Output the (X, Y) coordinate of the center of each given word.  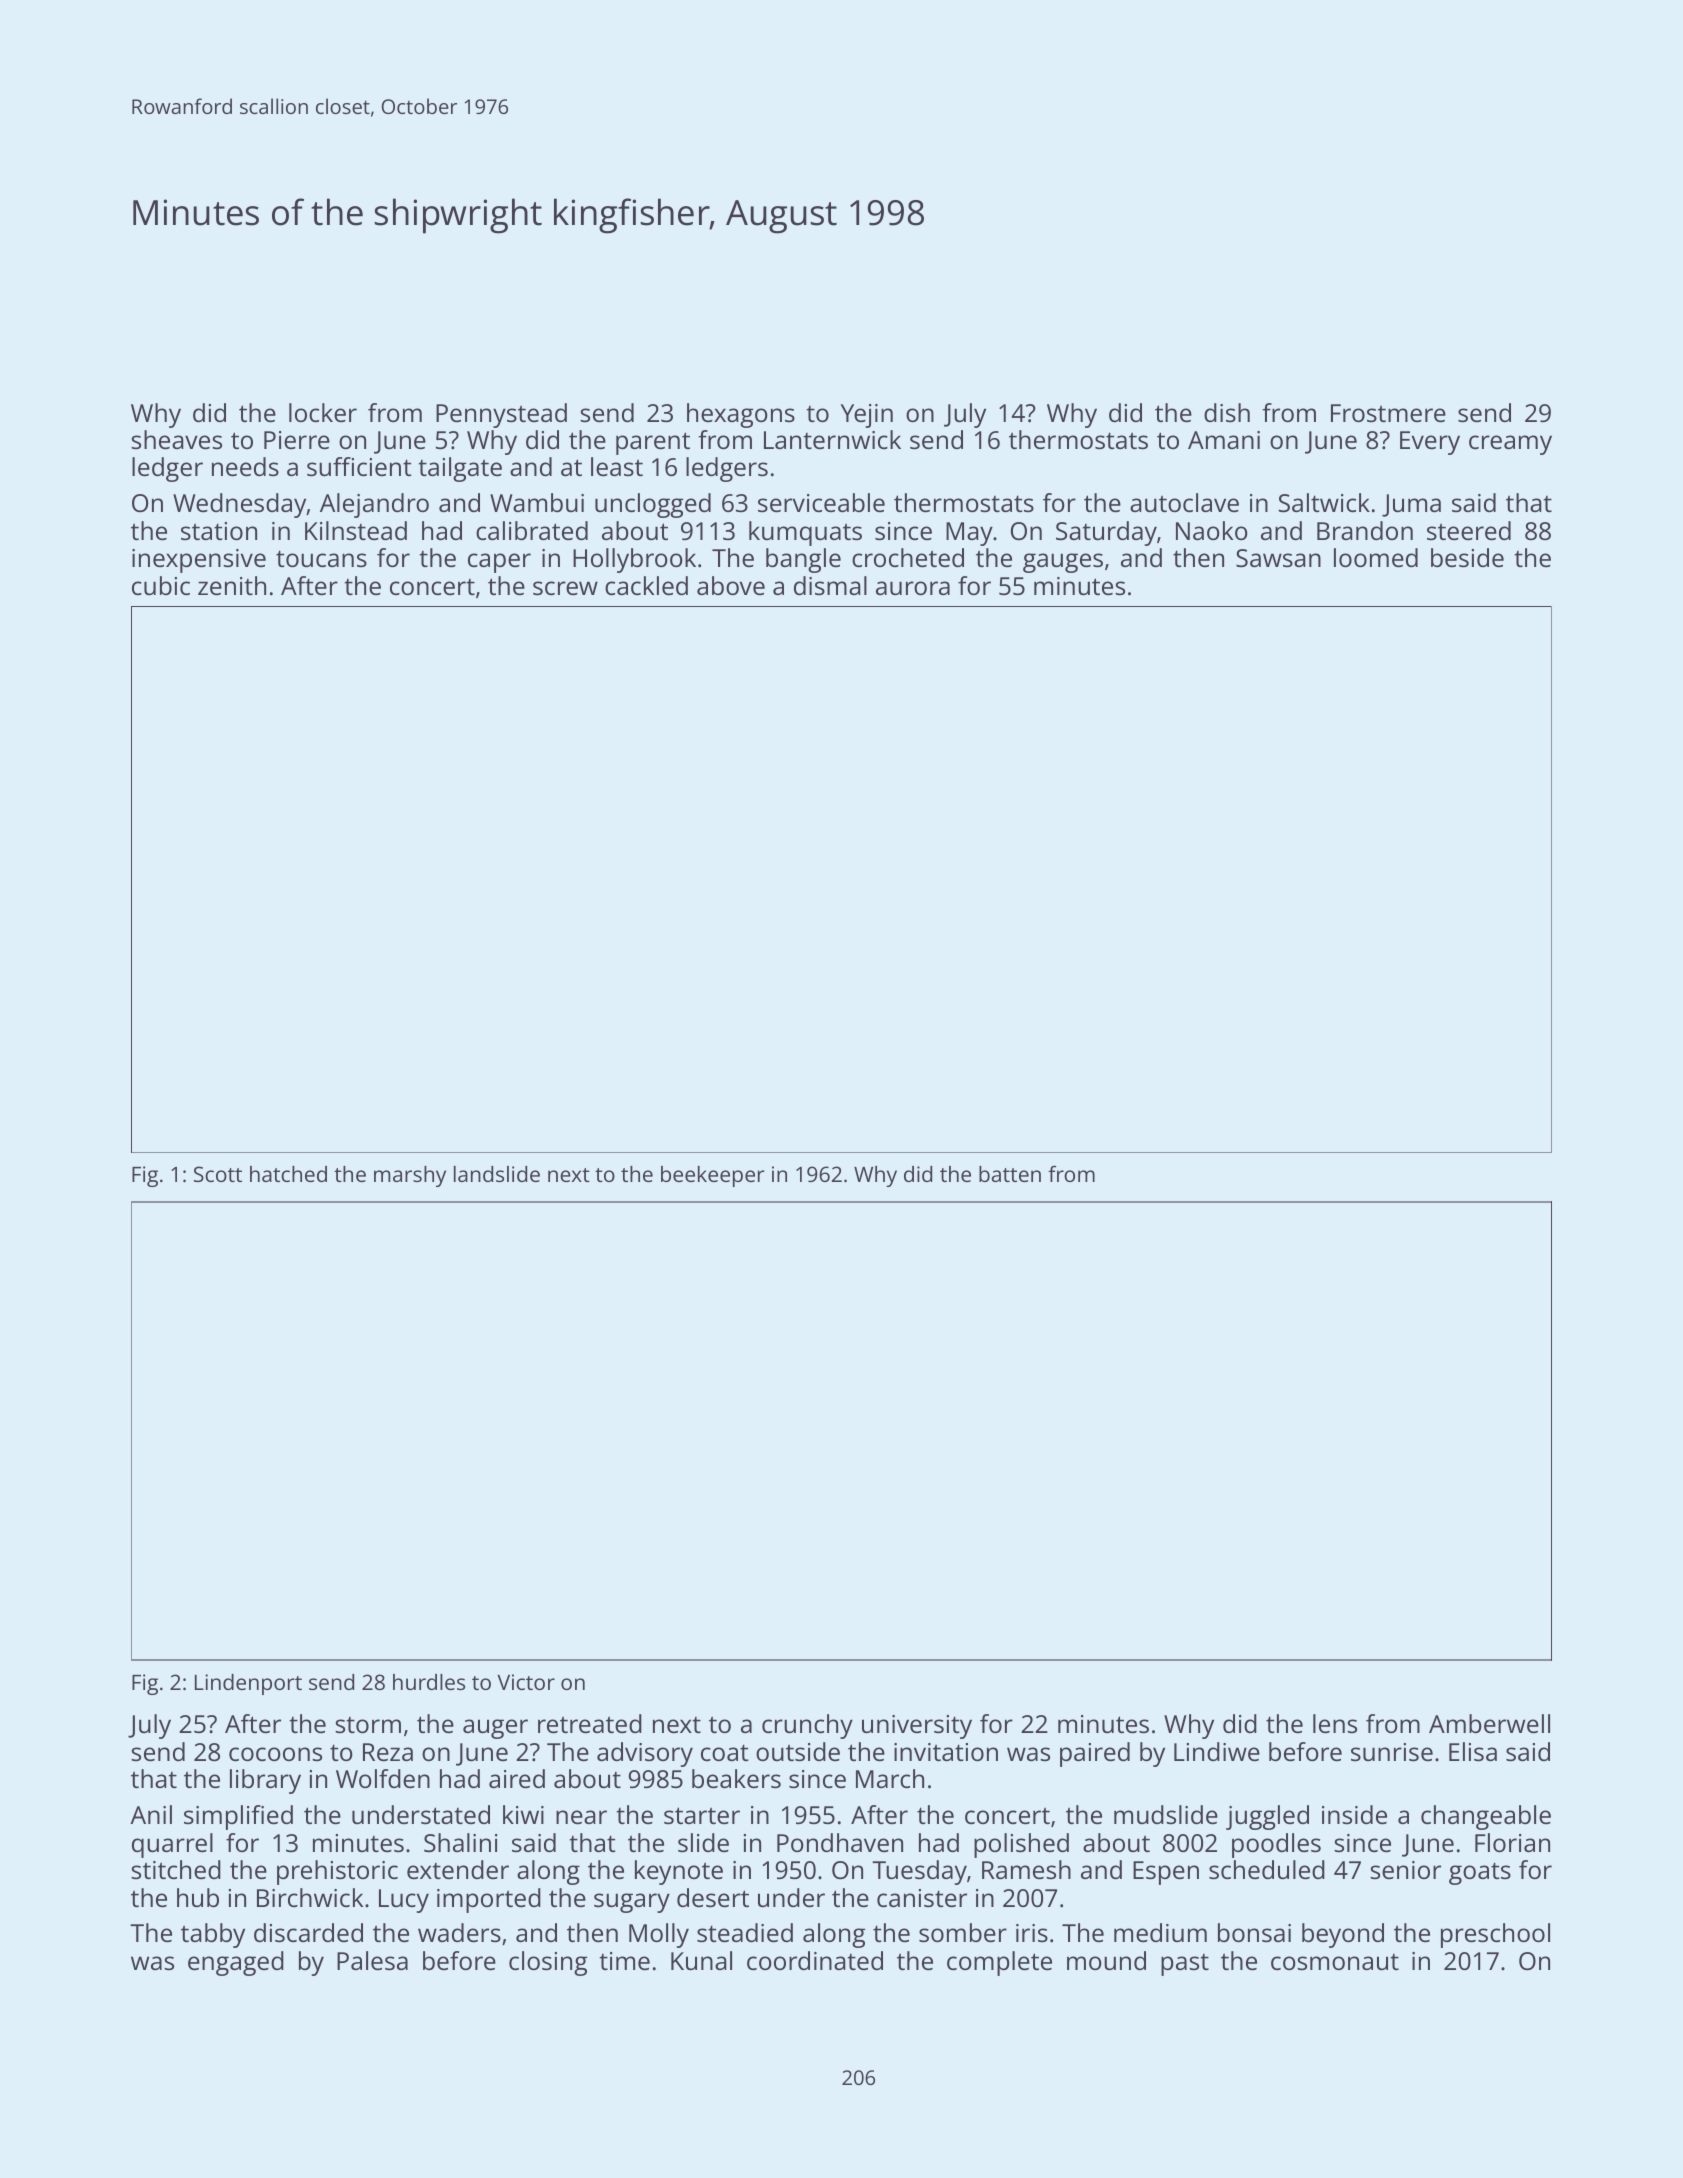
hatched (288, 1174)
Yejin (867, 416)
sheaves (176, 439)
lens (1335, 1723)
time (624, 1961)
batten (1010, 1174)
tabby (213, 1935)
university (917, 1727)
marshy (410, 1176)
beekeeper (712, 1176)
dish (1227, 412)
